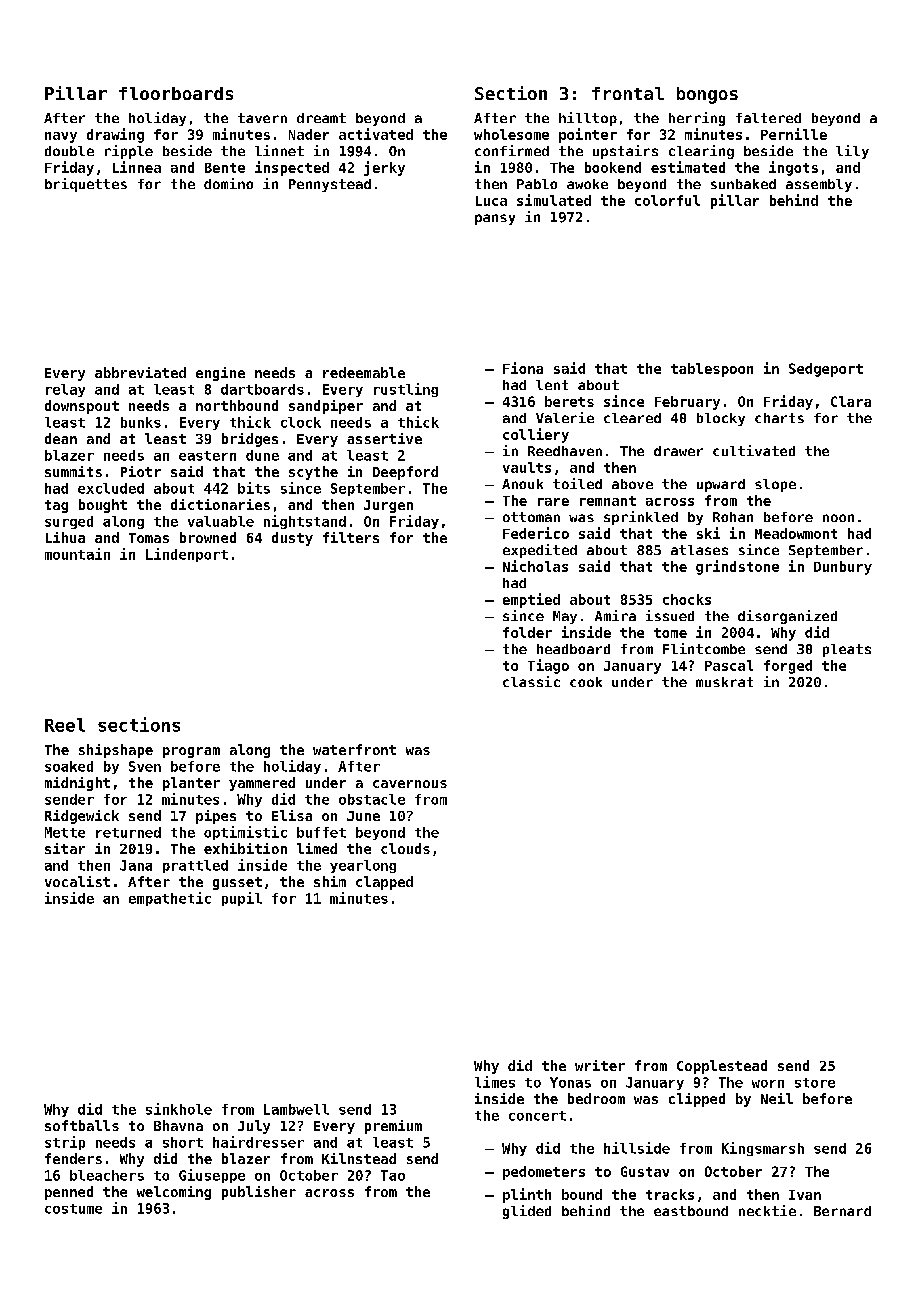  What do you see at coordinates (536, 435) in the page?
I see `colliery` at bounding box center [536, 435].
